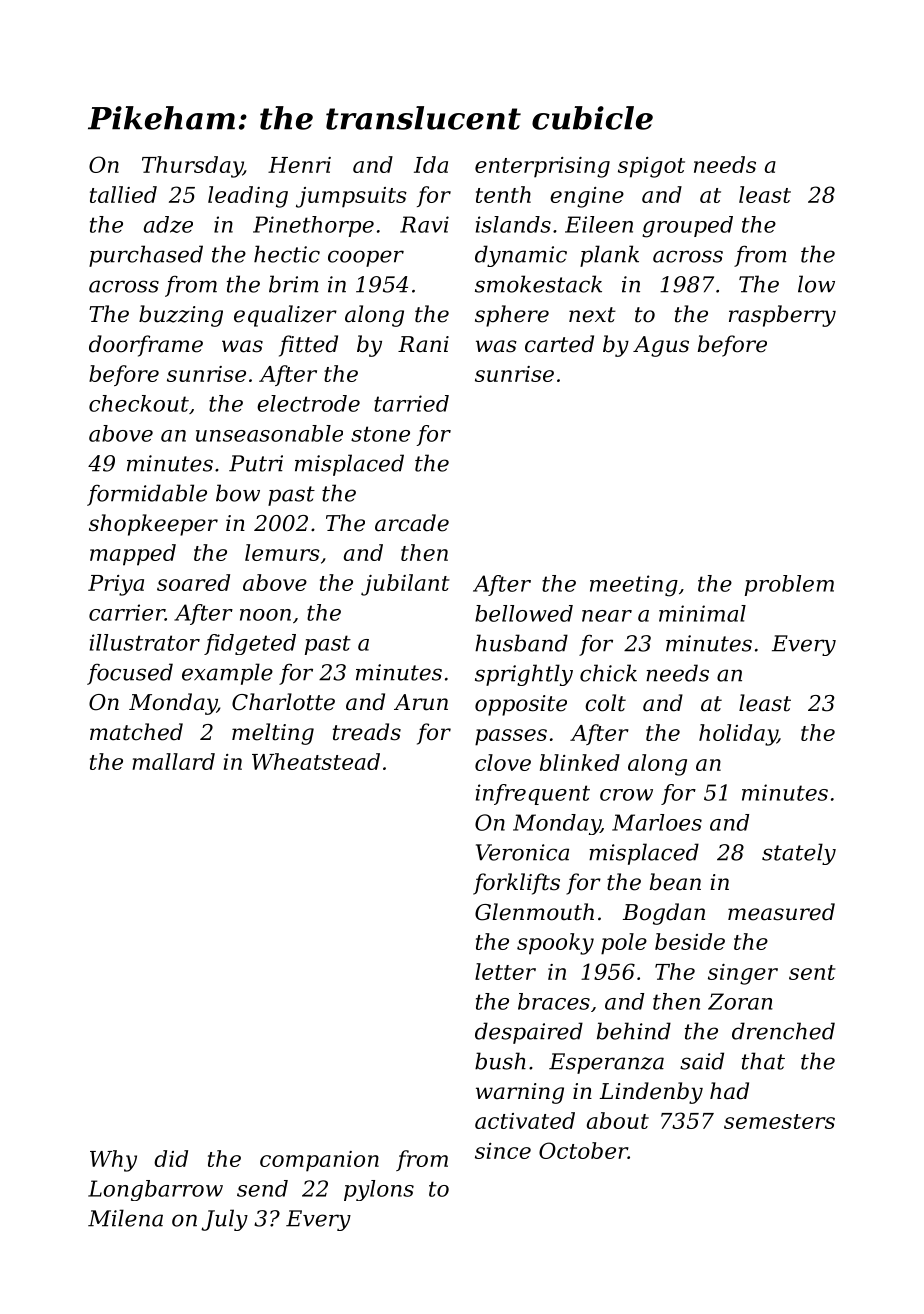 The image size is (924, 1314). What do you see at coordinates (123, 194) in the screenshot?
I see `tallied` at bounding box center [123, 194].
